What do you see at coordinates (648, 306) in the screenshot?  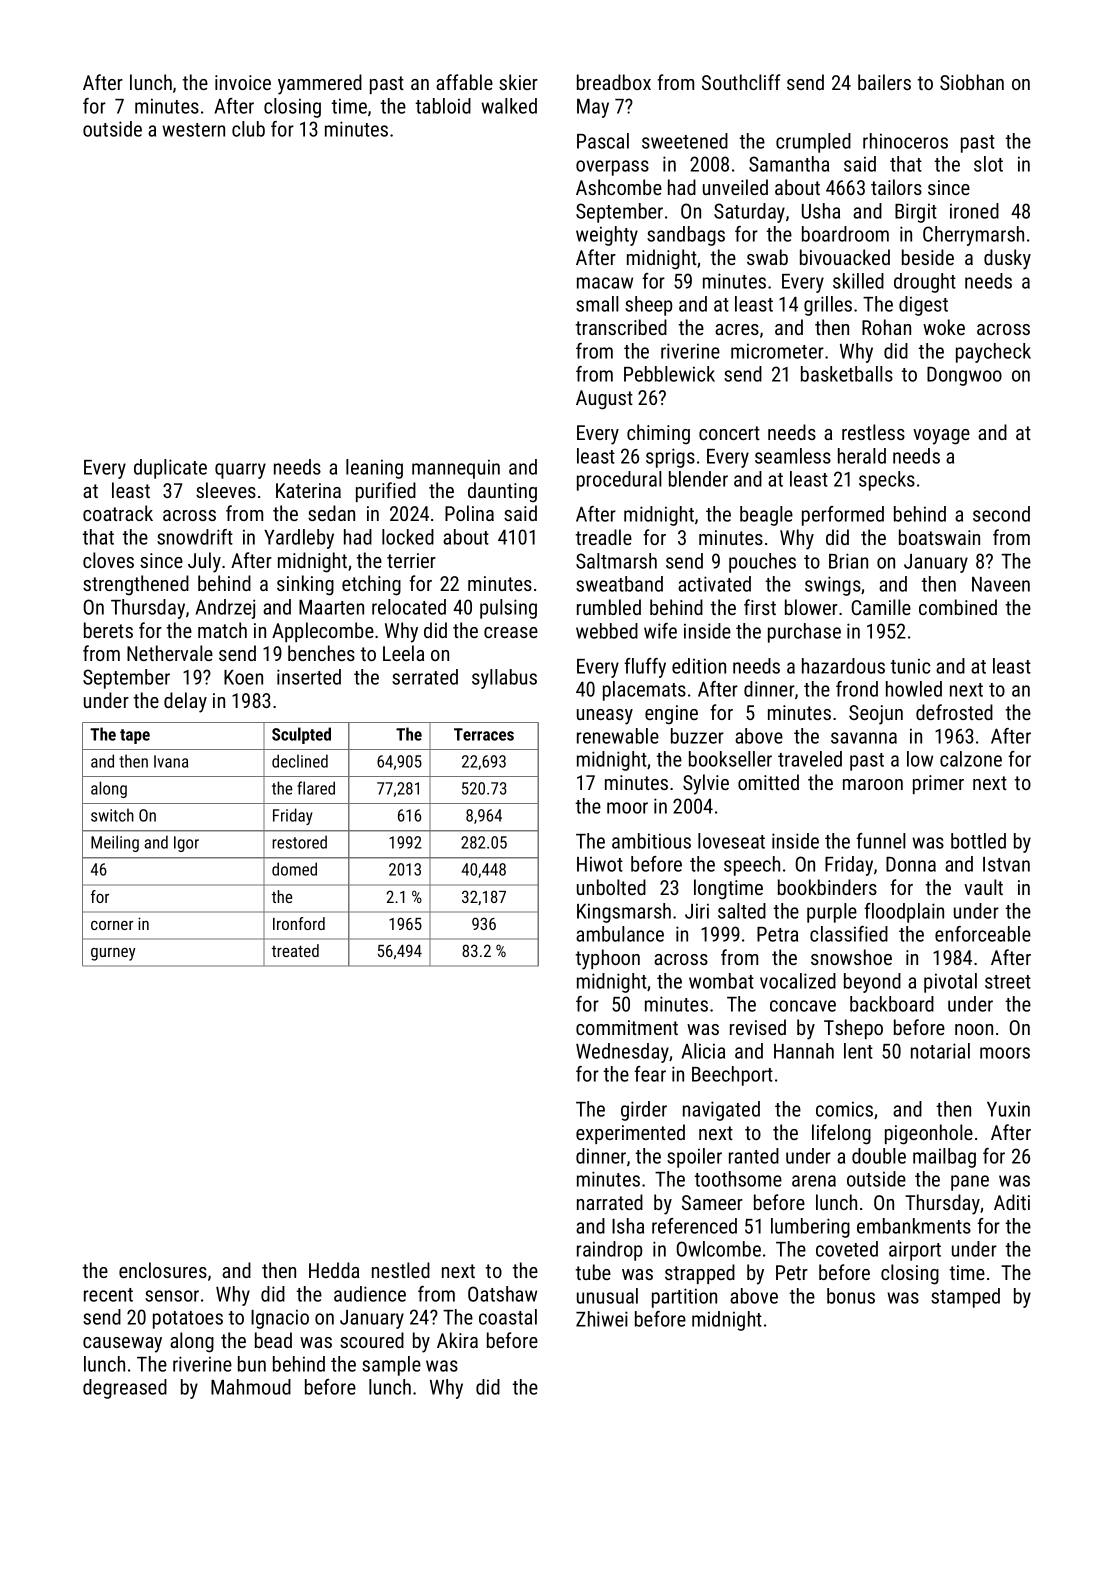 I see `sheep` at bounding box center [648, 306].
